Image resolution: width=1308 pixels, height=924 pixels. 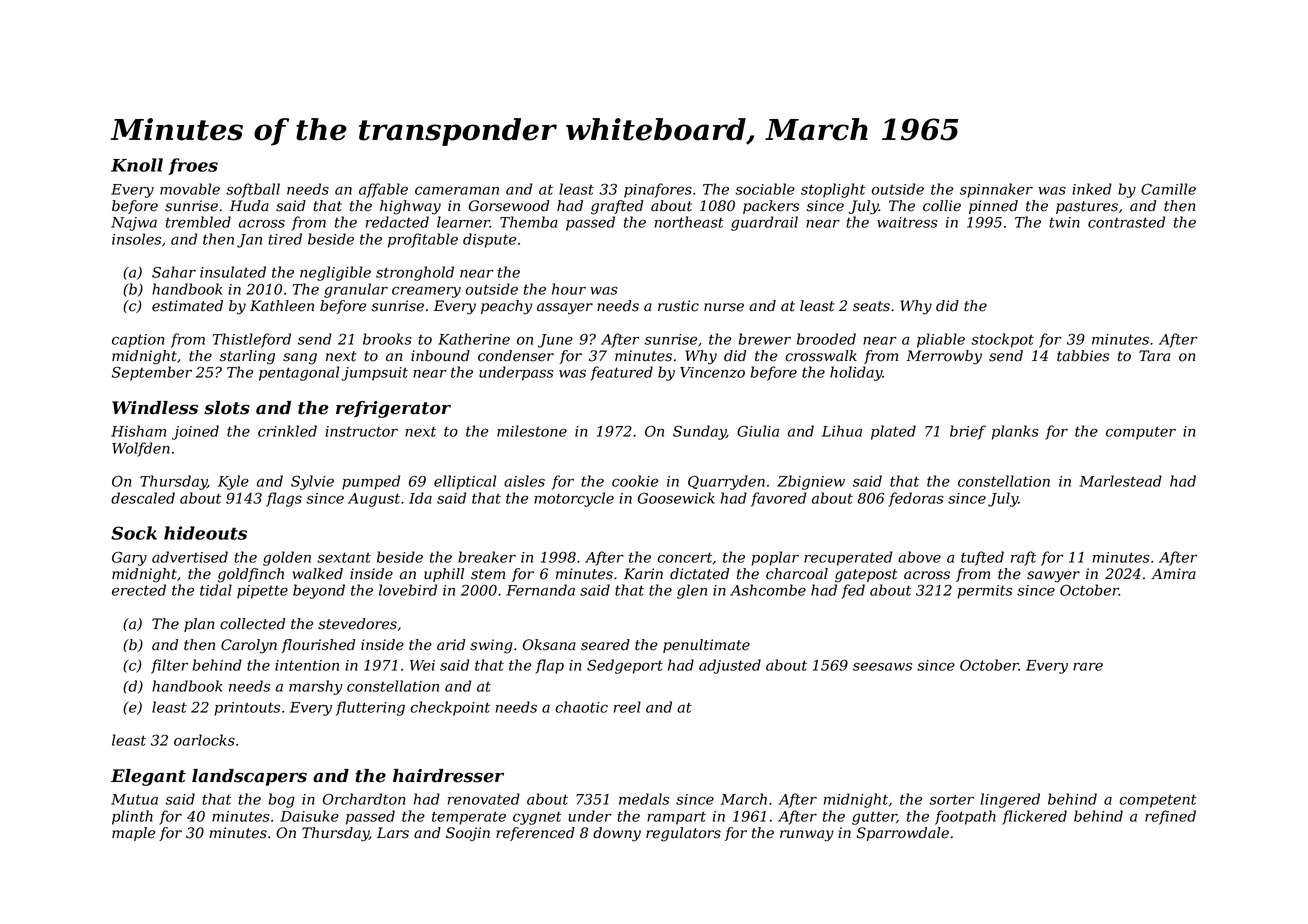 What do you see at coordinates (457, 190) in the image?
I see `cameraman` at bounding box center [457, 190].
